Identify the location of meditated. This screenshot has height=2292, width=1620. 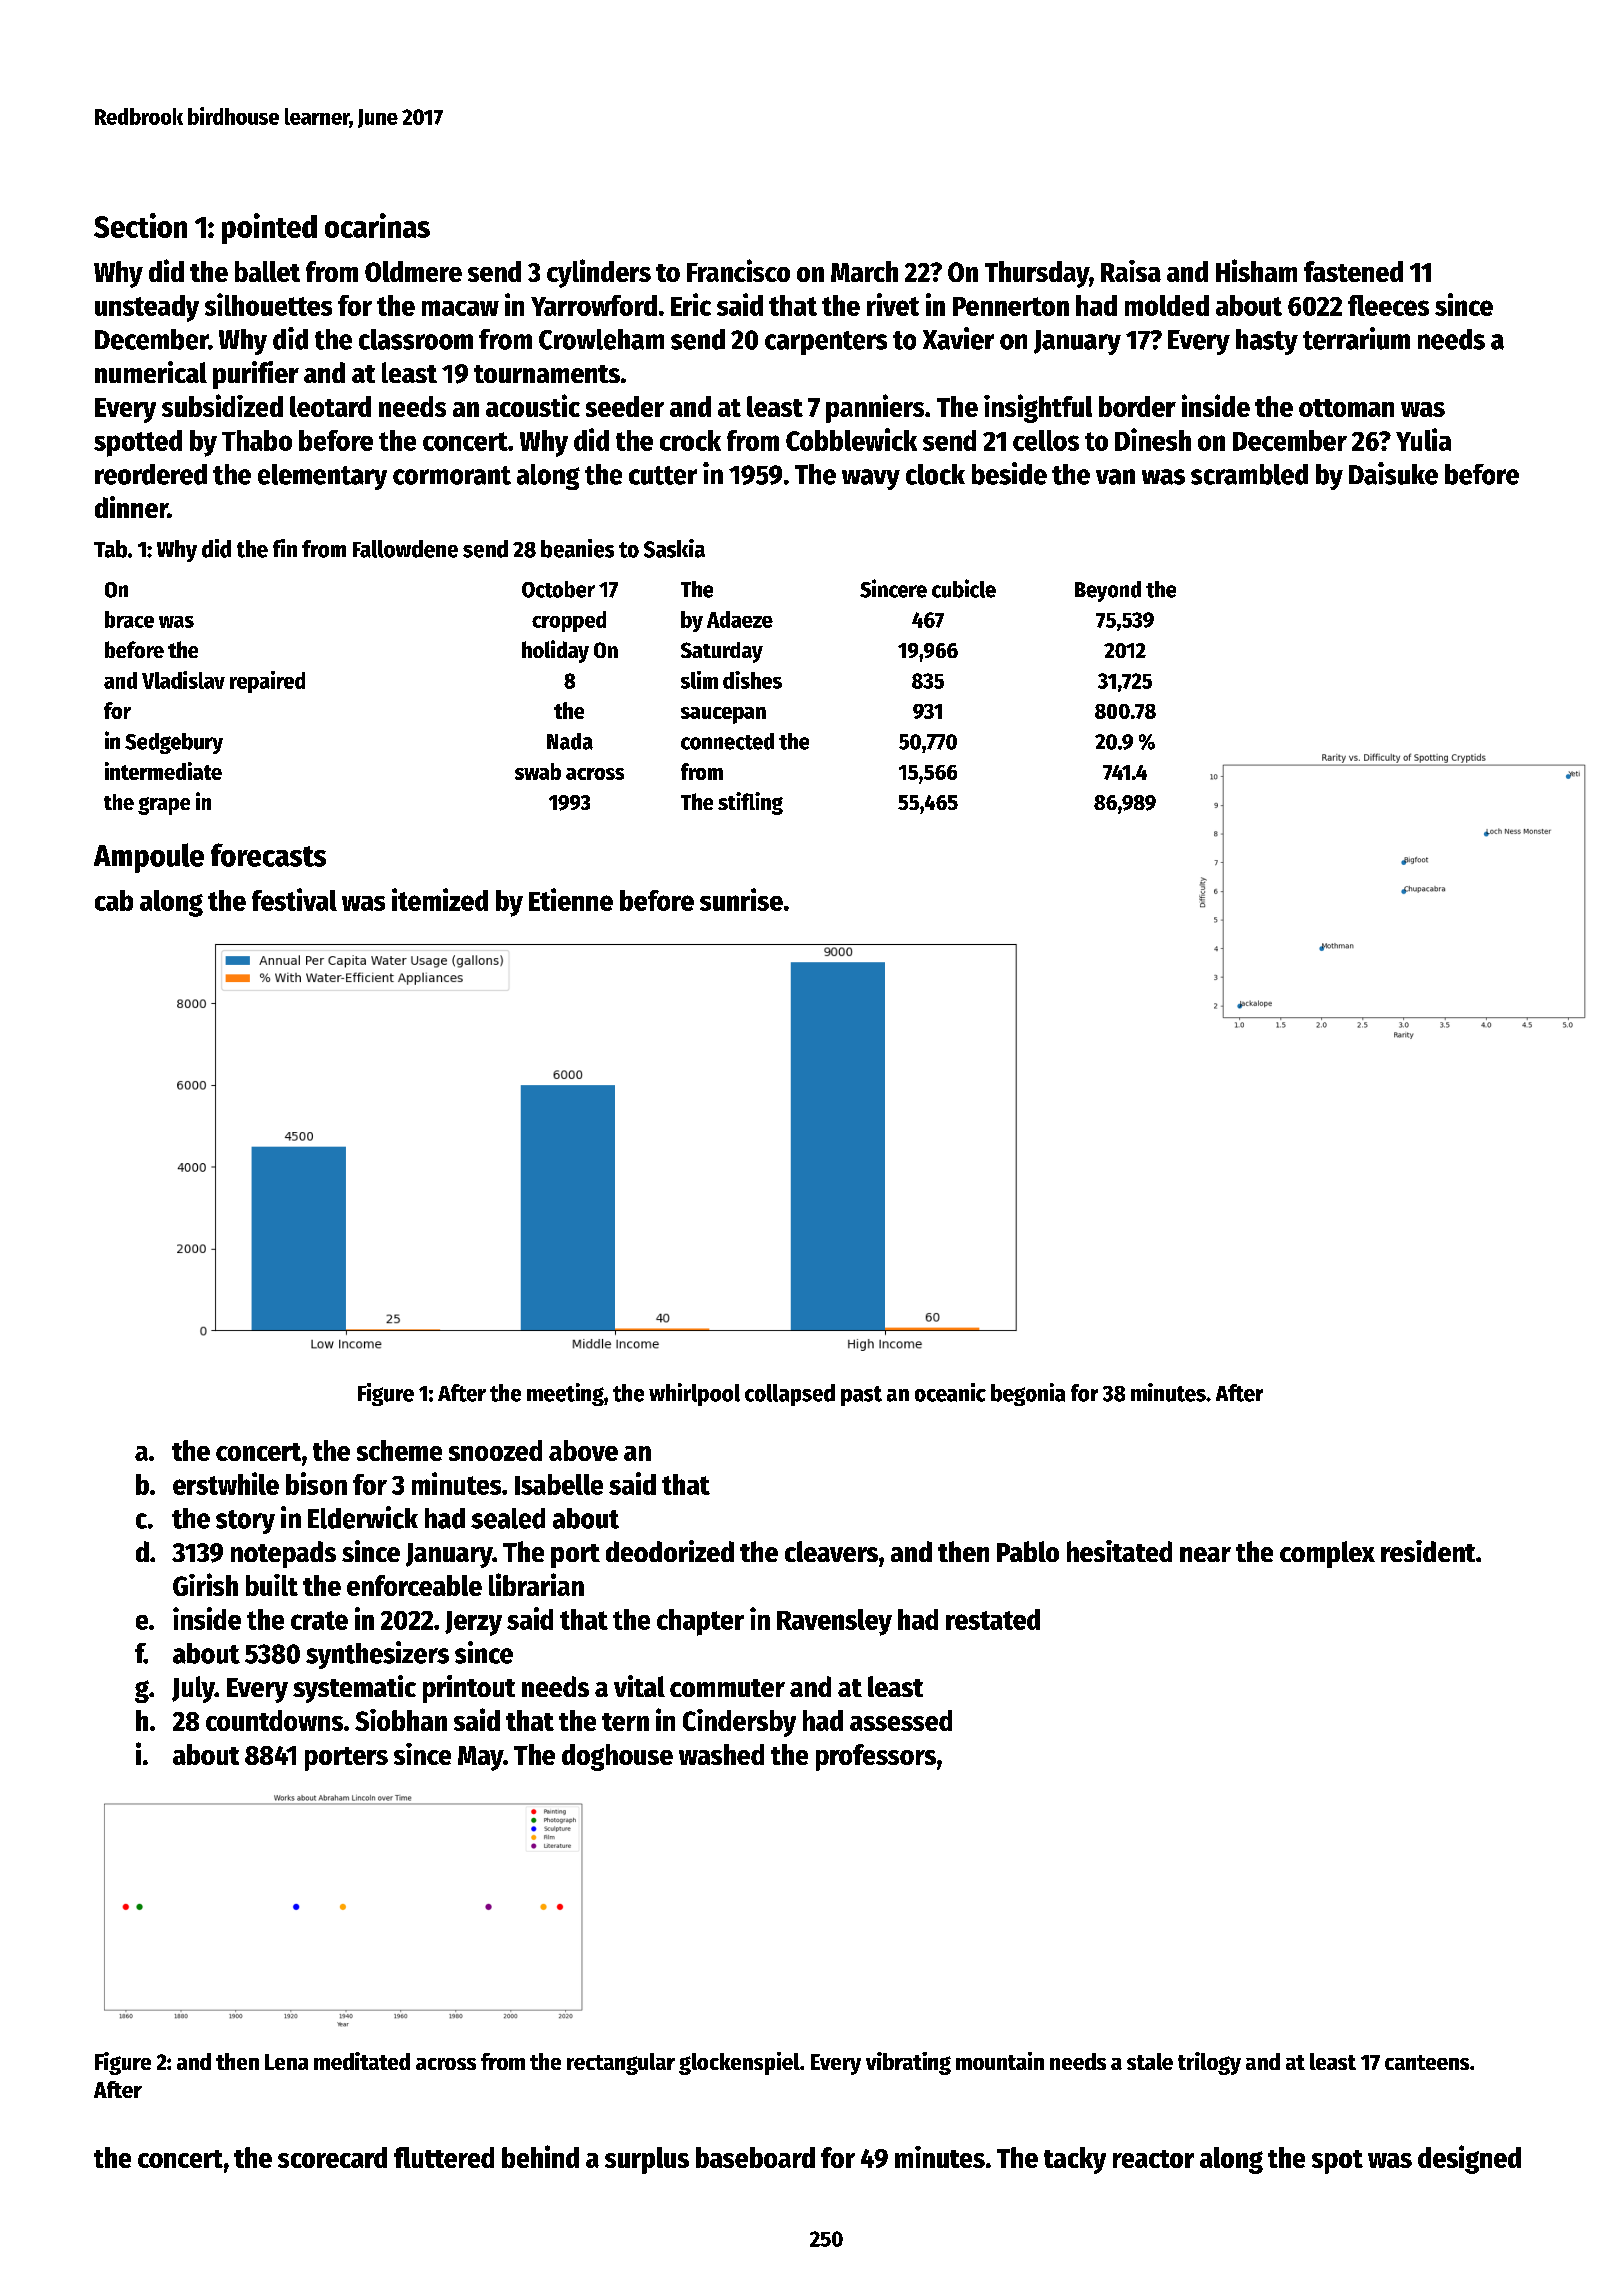
(362, 2061).
